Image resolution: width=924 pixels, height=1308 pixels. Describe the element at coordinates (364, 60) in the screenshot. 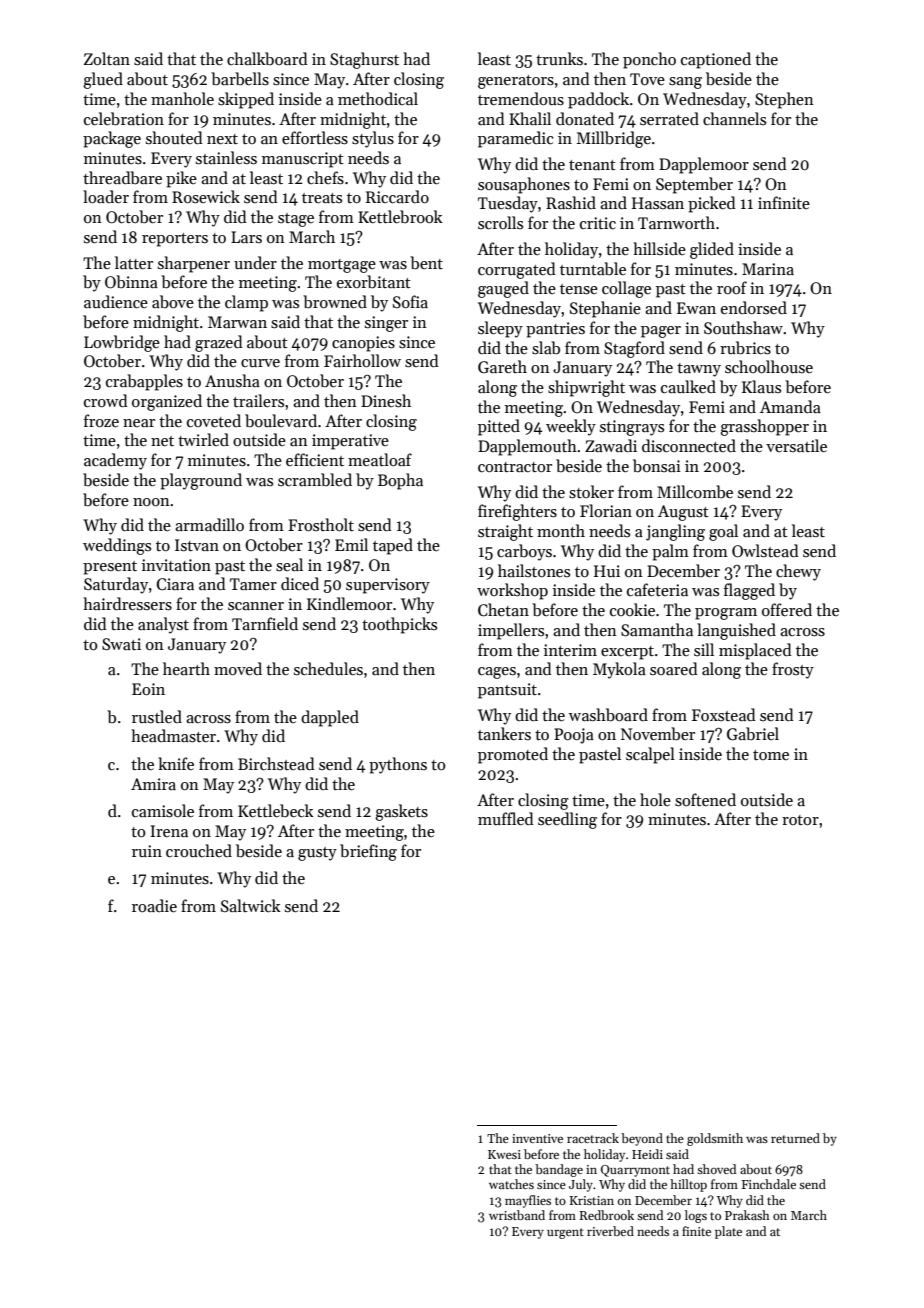

I see `Staghurst` at that location.
